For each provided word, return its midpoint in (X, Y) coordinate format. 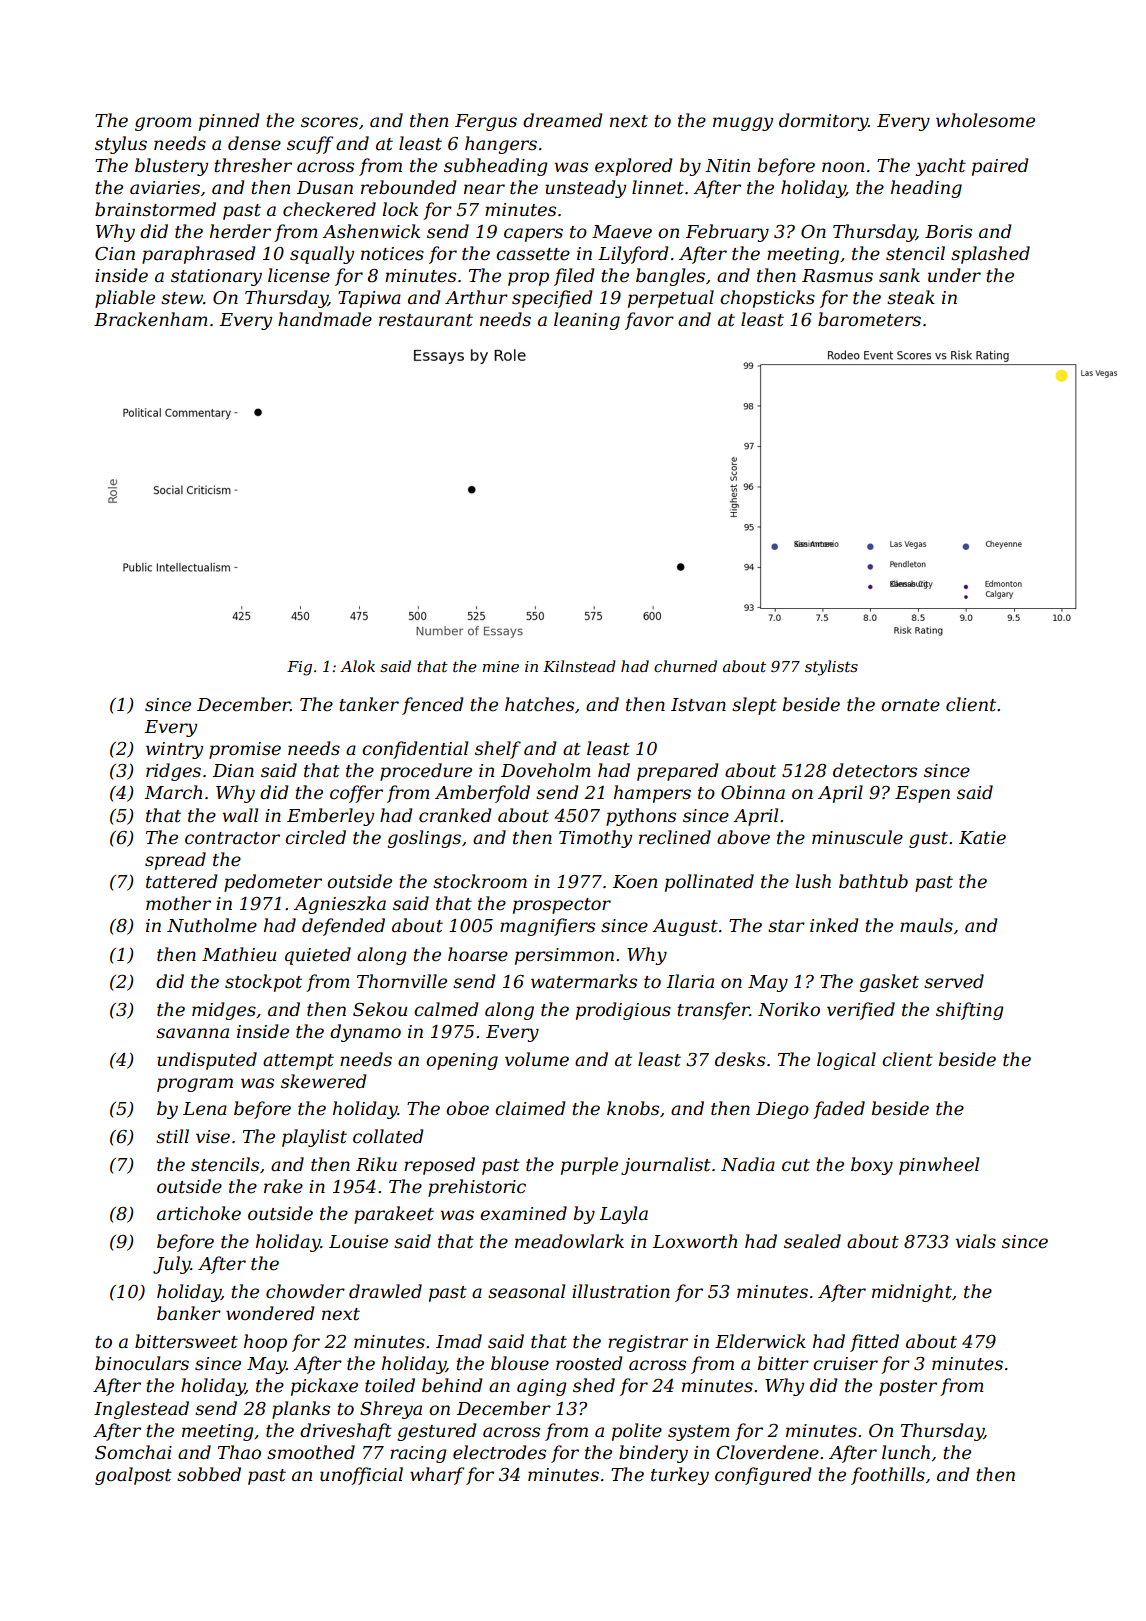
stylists (831, 668)
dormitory (823, 122)
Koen (635, 882)
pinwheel (939, 1166)
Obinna (753, 792)
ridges (173, 772)
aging (541, 1387)
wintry (174, 750)
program (195, 1085)
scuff (310, 145)
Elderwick (760, 1341)
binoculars (142, 1363)
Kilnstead (579, 666)
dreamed (562, 120)
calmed (446, 1009)
